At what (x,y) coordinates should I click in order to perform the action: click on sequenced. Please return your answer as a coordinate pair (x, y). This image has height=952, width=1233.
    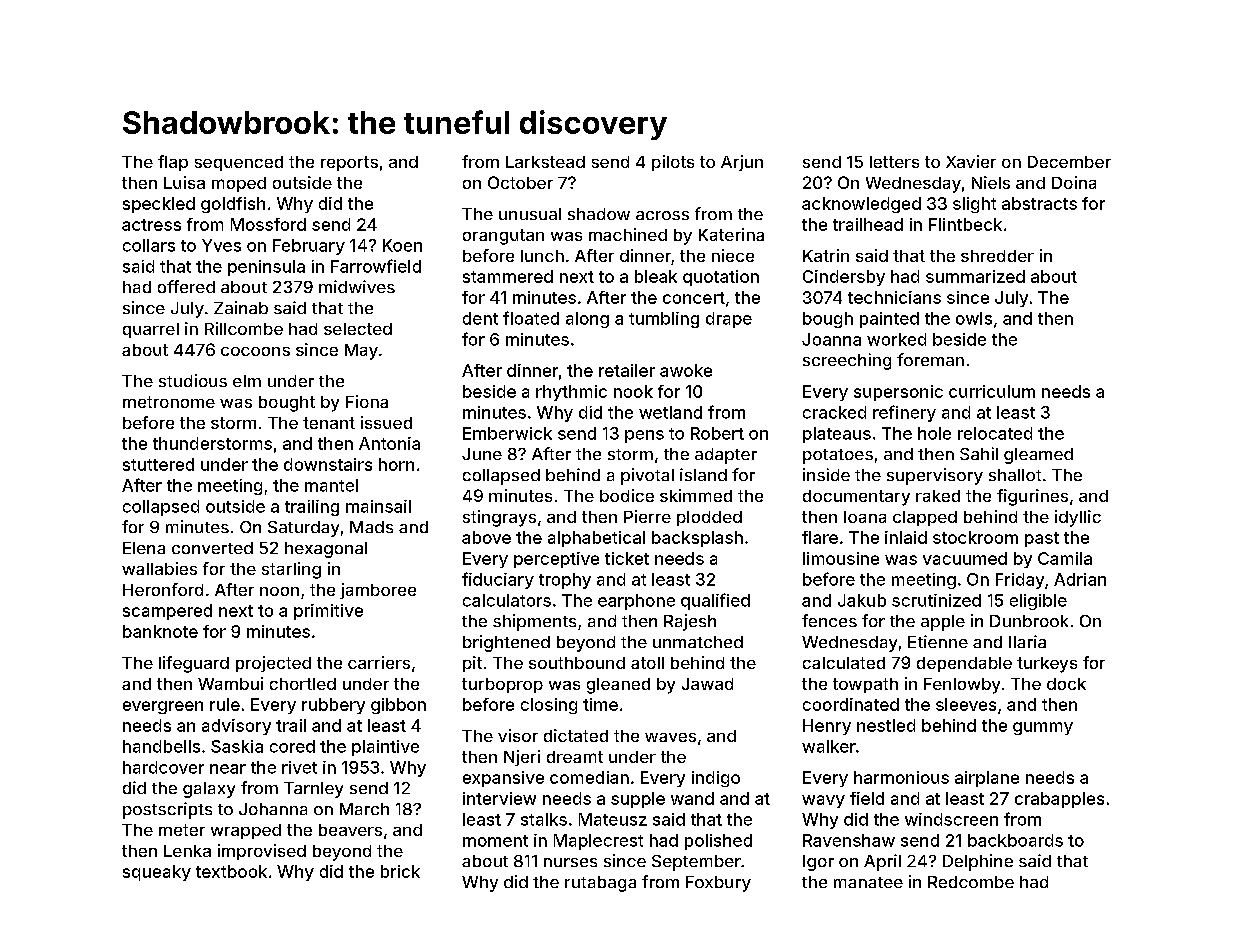
    Looking at the image, I should click on (239, 163).
